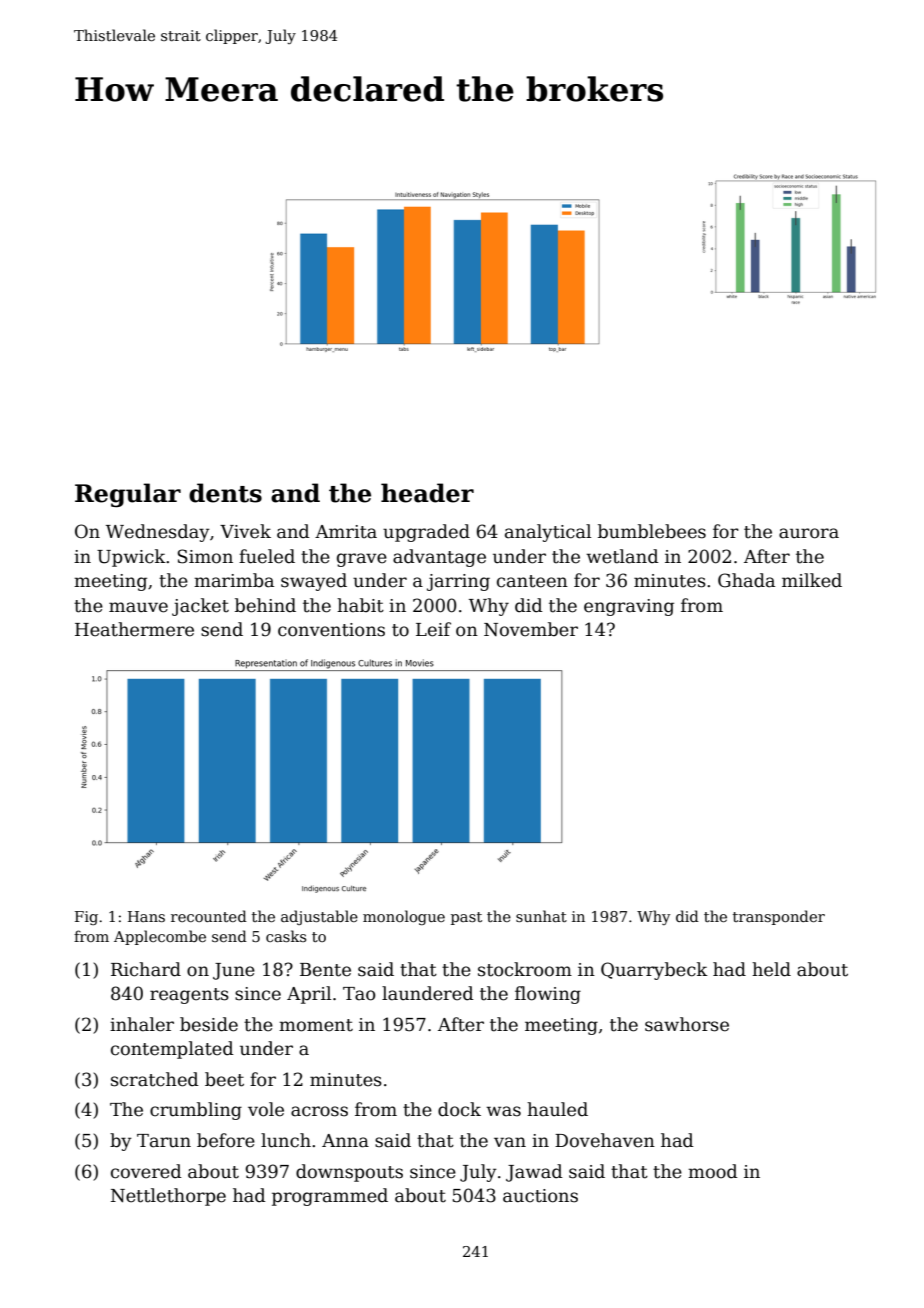  I want to click on header, so click(427, 493).
